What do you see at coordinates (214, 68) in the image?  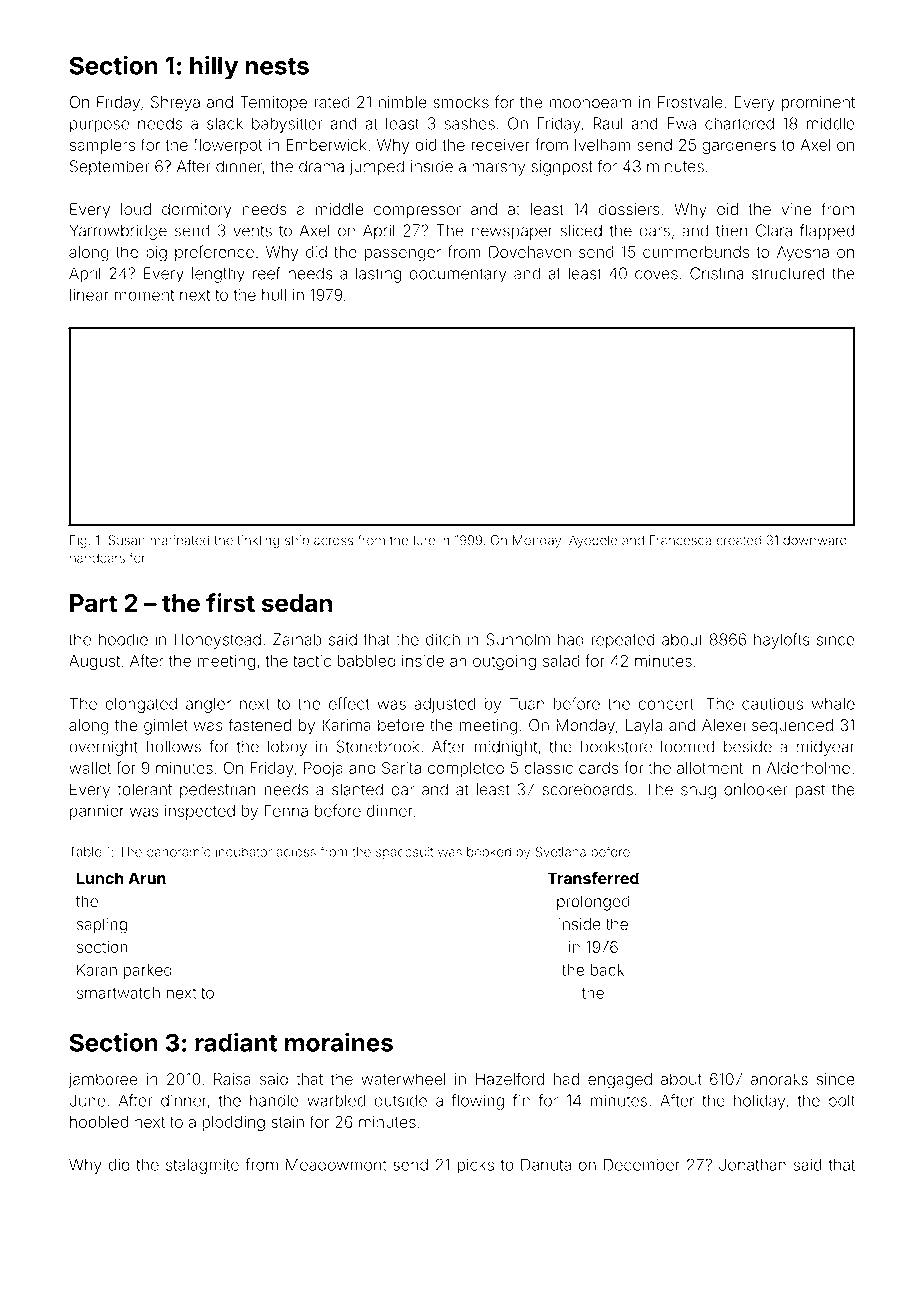 I see `hilly` at bounding box center [214, 68].
